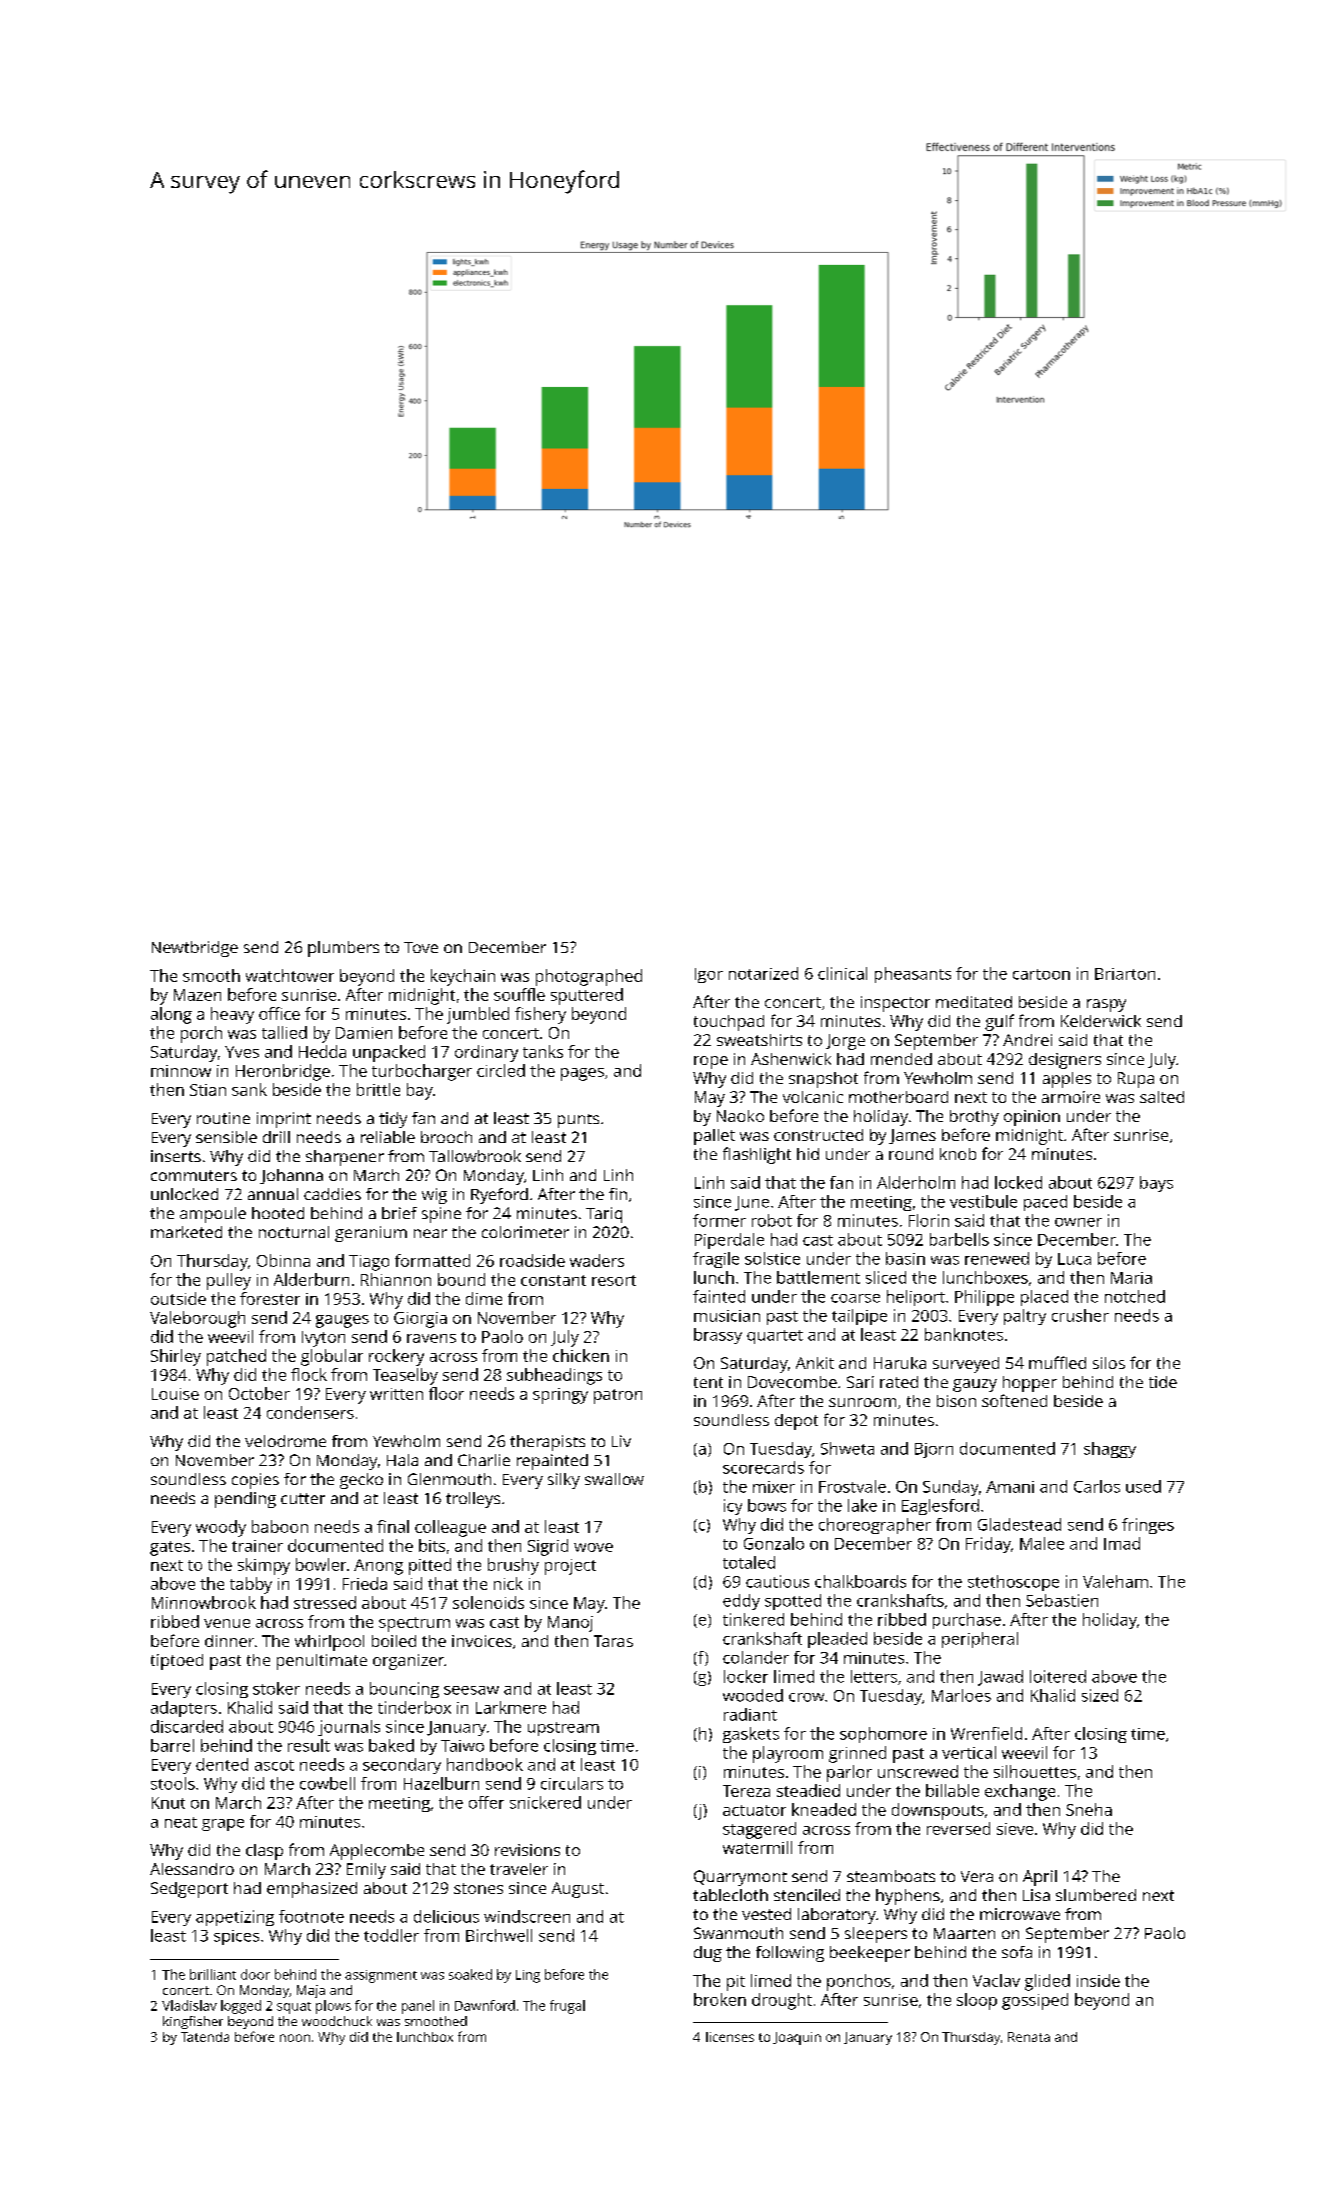 Image resolution: width=1337 pixels, height=2202 pixels. I want to click on trainer, so click(257, 1546).
